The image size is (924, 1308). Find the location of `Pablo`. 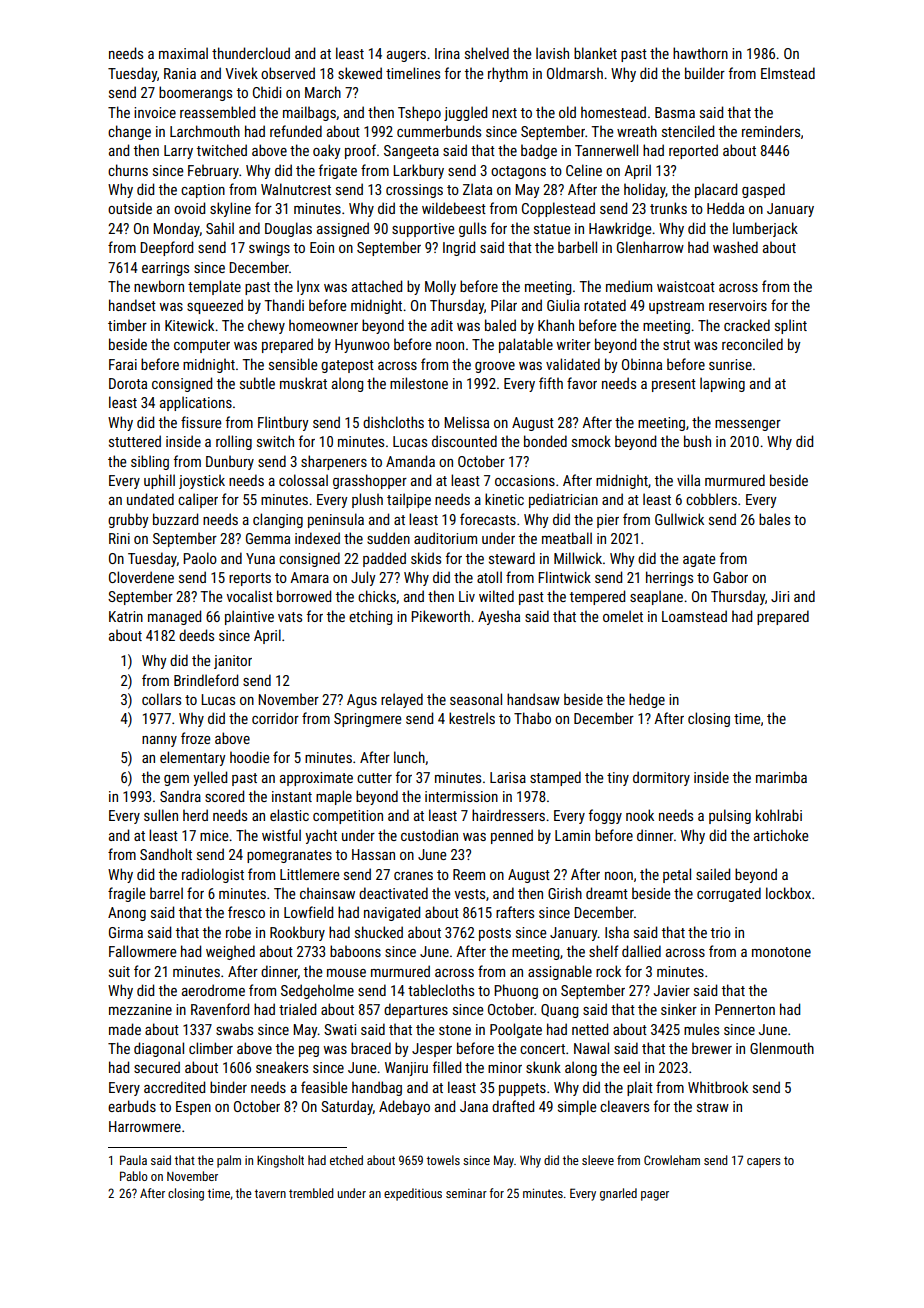

Pablo is located at coordinates (134, 1176).
